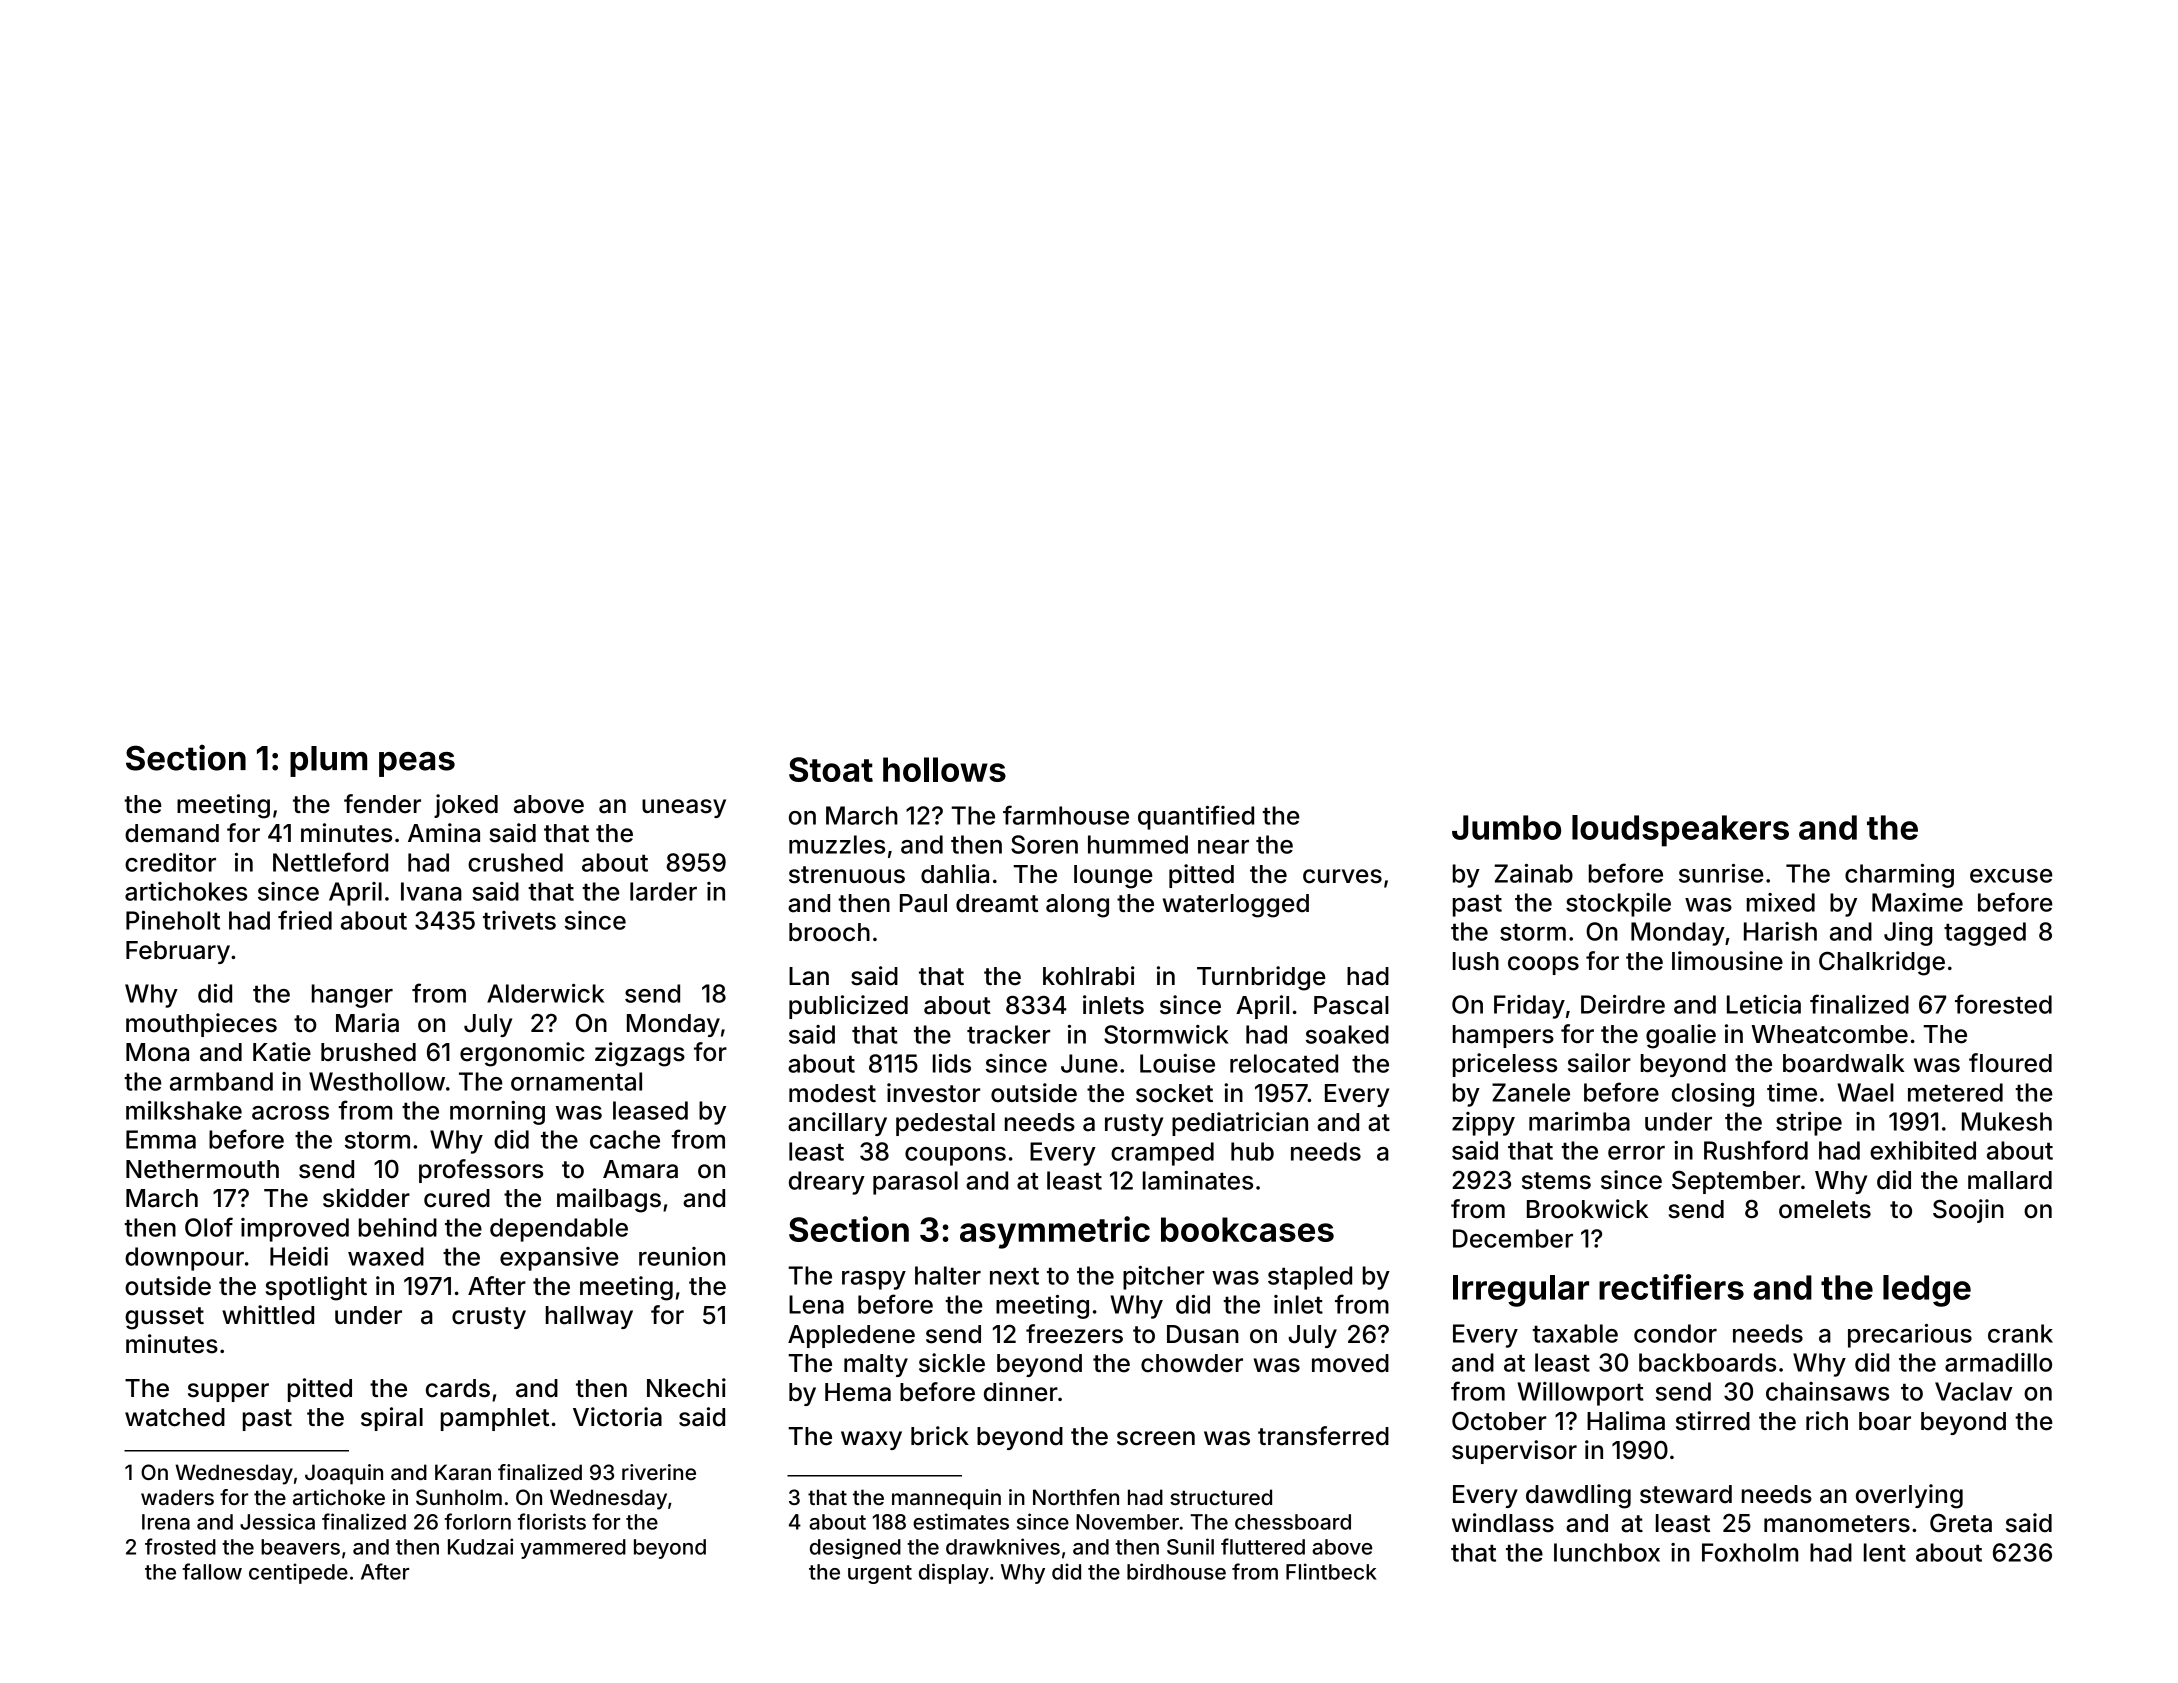 This screenshot has height=1683, width=2178. I want to click on screen, so click(1156, 1438).
